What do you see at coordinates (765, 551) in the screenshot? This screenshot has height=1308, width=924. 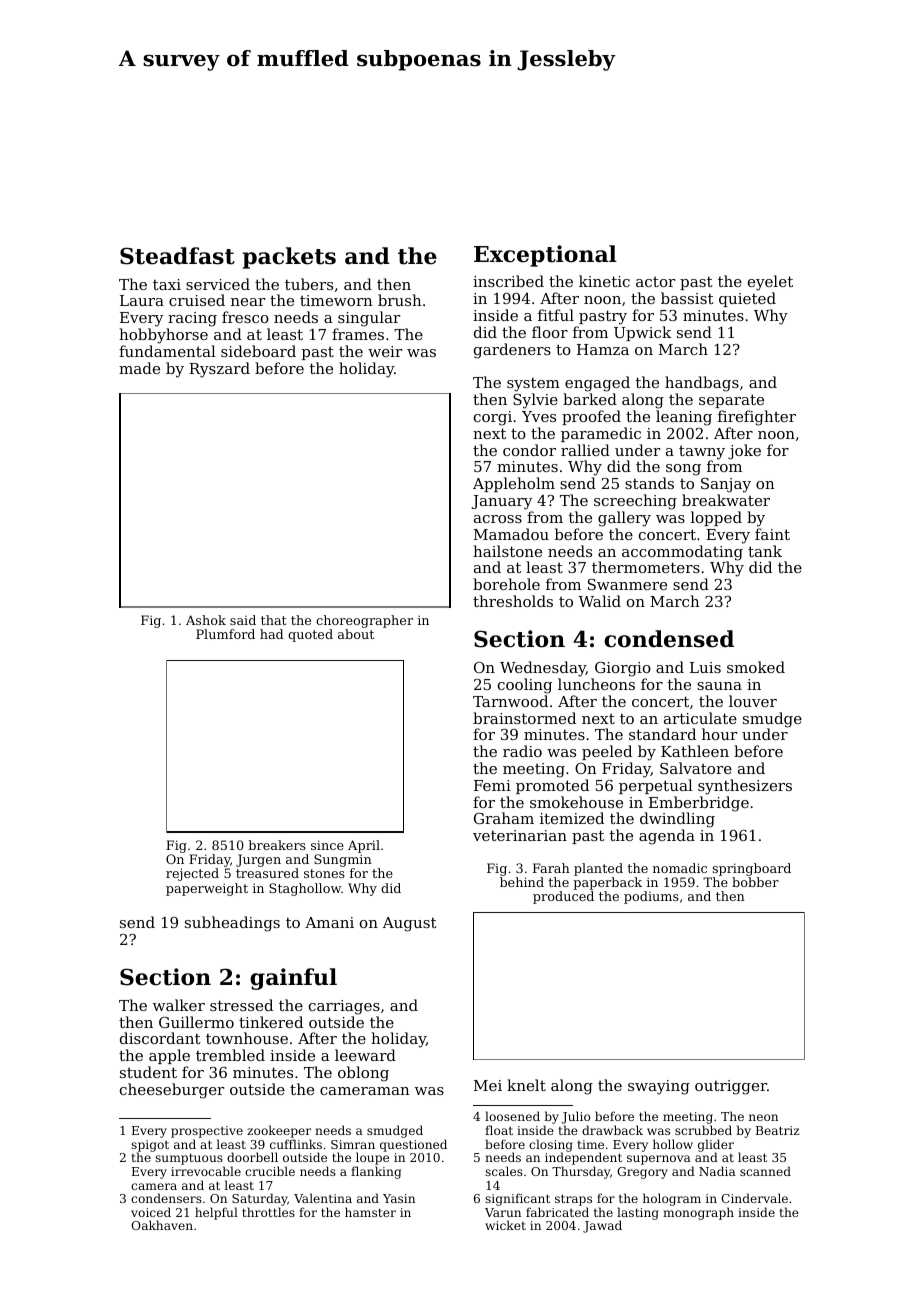 I see `tank` at bounding box center [765, 551].
